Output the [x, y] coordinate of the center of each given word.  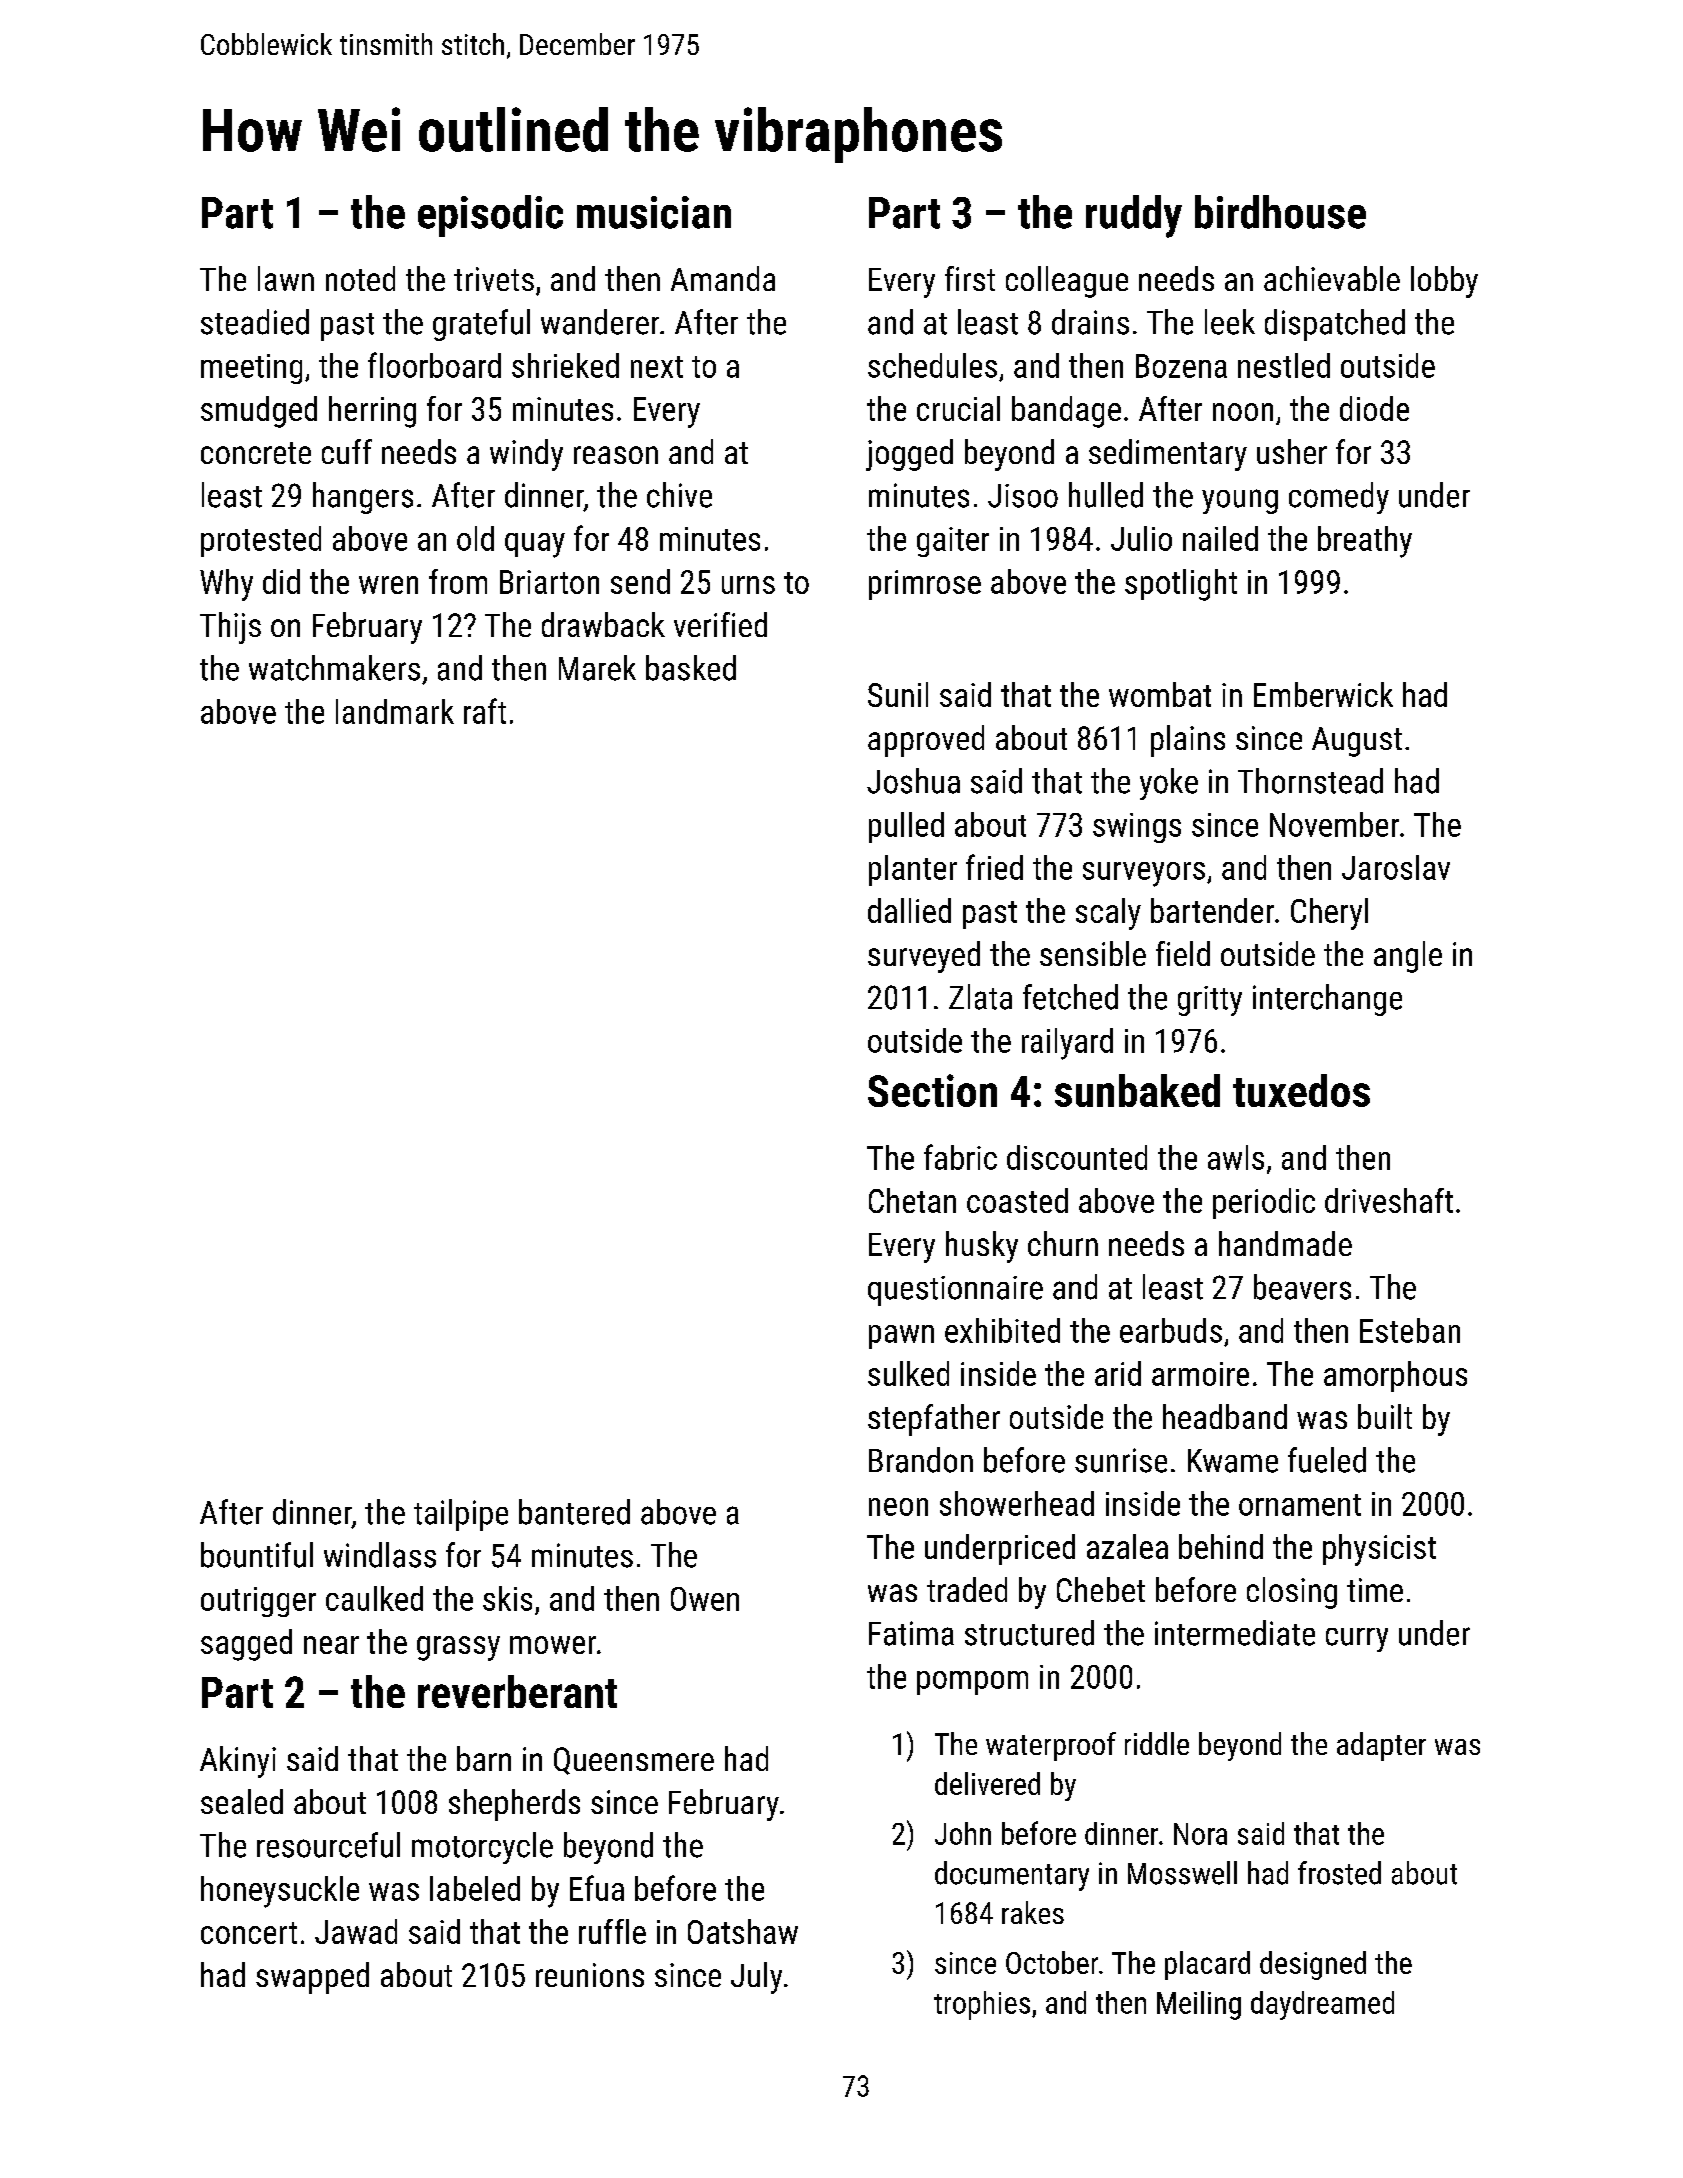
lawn [286, 278]
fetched [1070, 997]
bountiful [257, 1555]
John [963, 1833]
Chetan [912, 1200]
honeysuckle [280, 1892]
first [970, 278]
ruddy [1134, 216]
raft [485, 711]
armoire [1200, 1374]
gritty [1210, 1001]
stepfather [934, 1420]
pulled [906, 827]
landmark [395, 711]
